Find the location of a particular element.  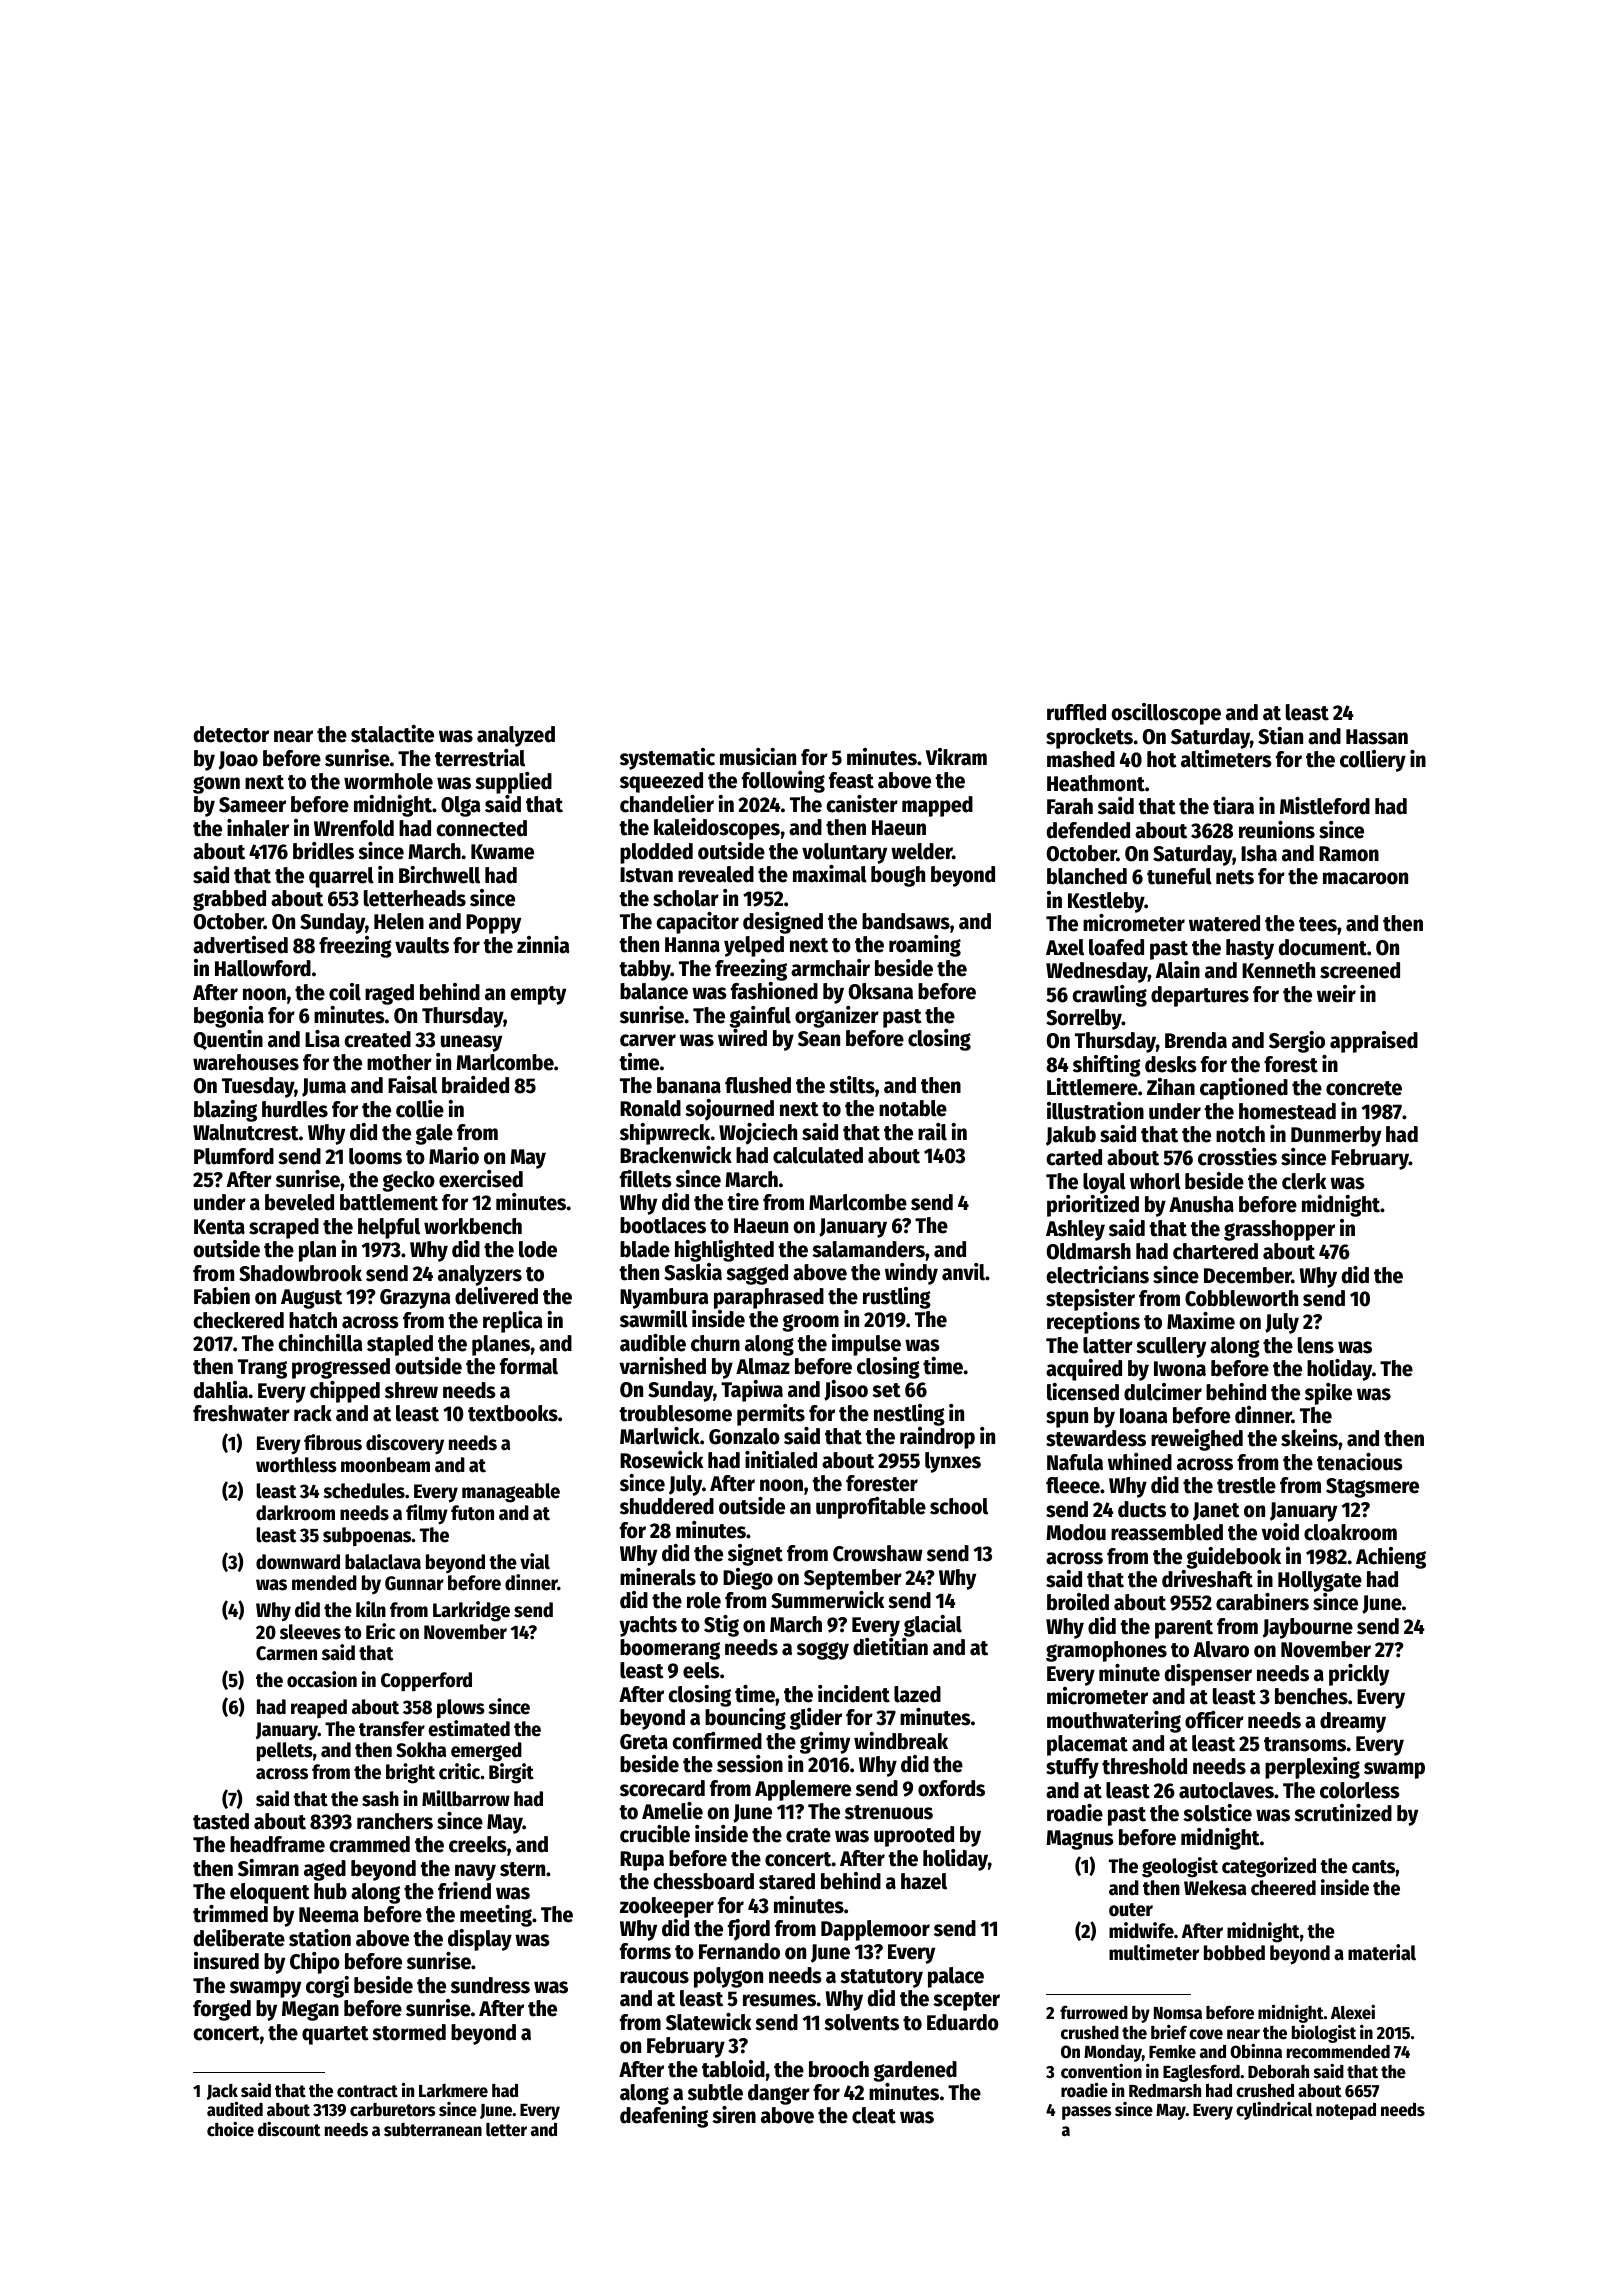

analyzed is located at coordinates (516, 736).
